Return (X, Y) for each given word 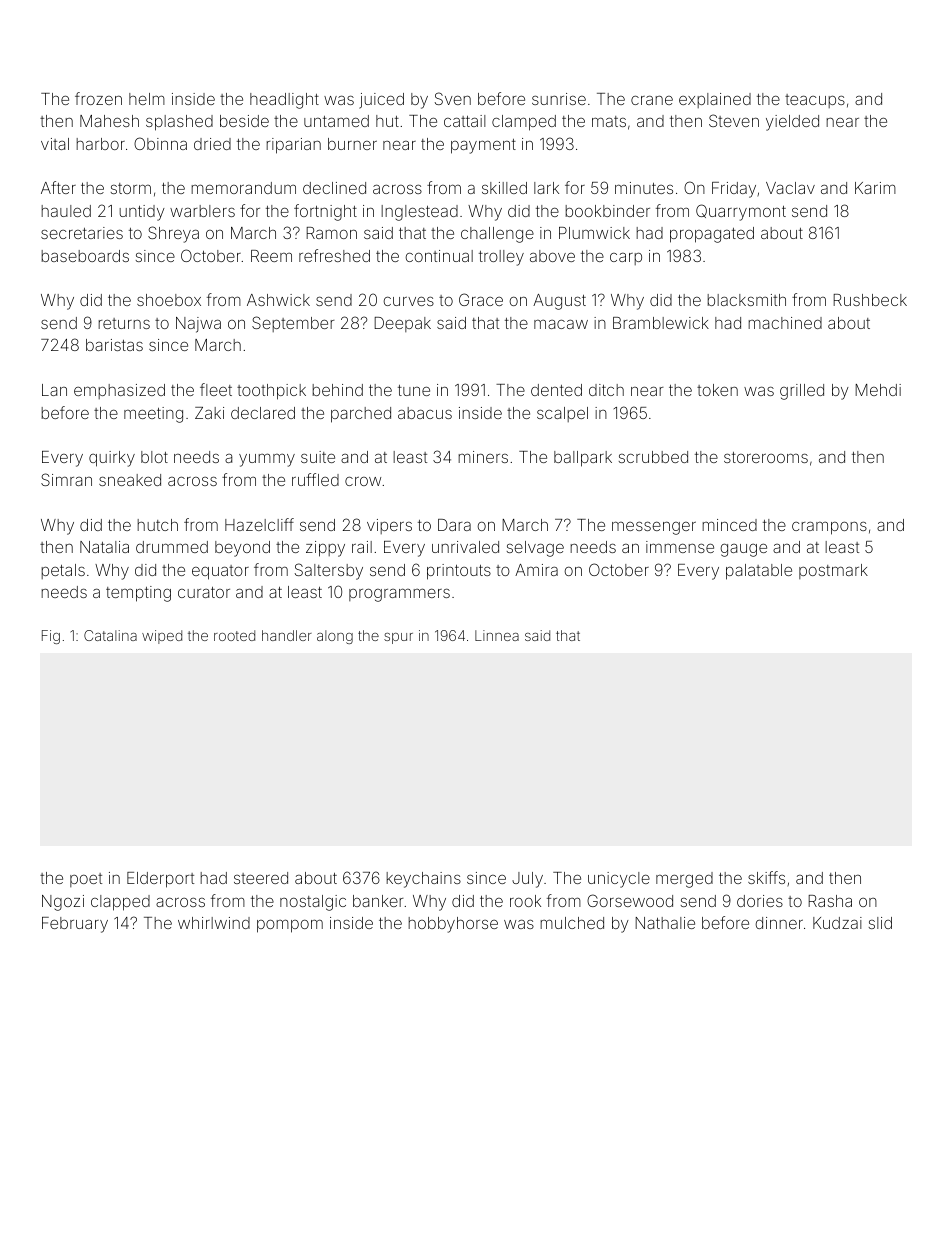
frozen (98, 98)
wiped (162, 637)
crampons (829, 528)
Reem (271, 256)
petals (63, 571)
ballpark (583, 459)
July (527, 880)
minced (729, 525)
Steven (734, 120)
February (75, 925)
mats (609, 121)
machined (785, 323)
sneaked (130, 480)
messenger (654, 528)
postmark (833, 571)
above (552, 256)
